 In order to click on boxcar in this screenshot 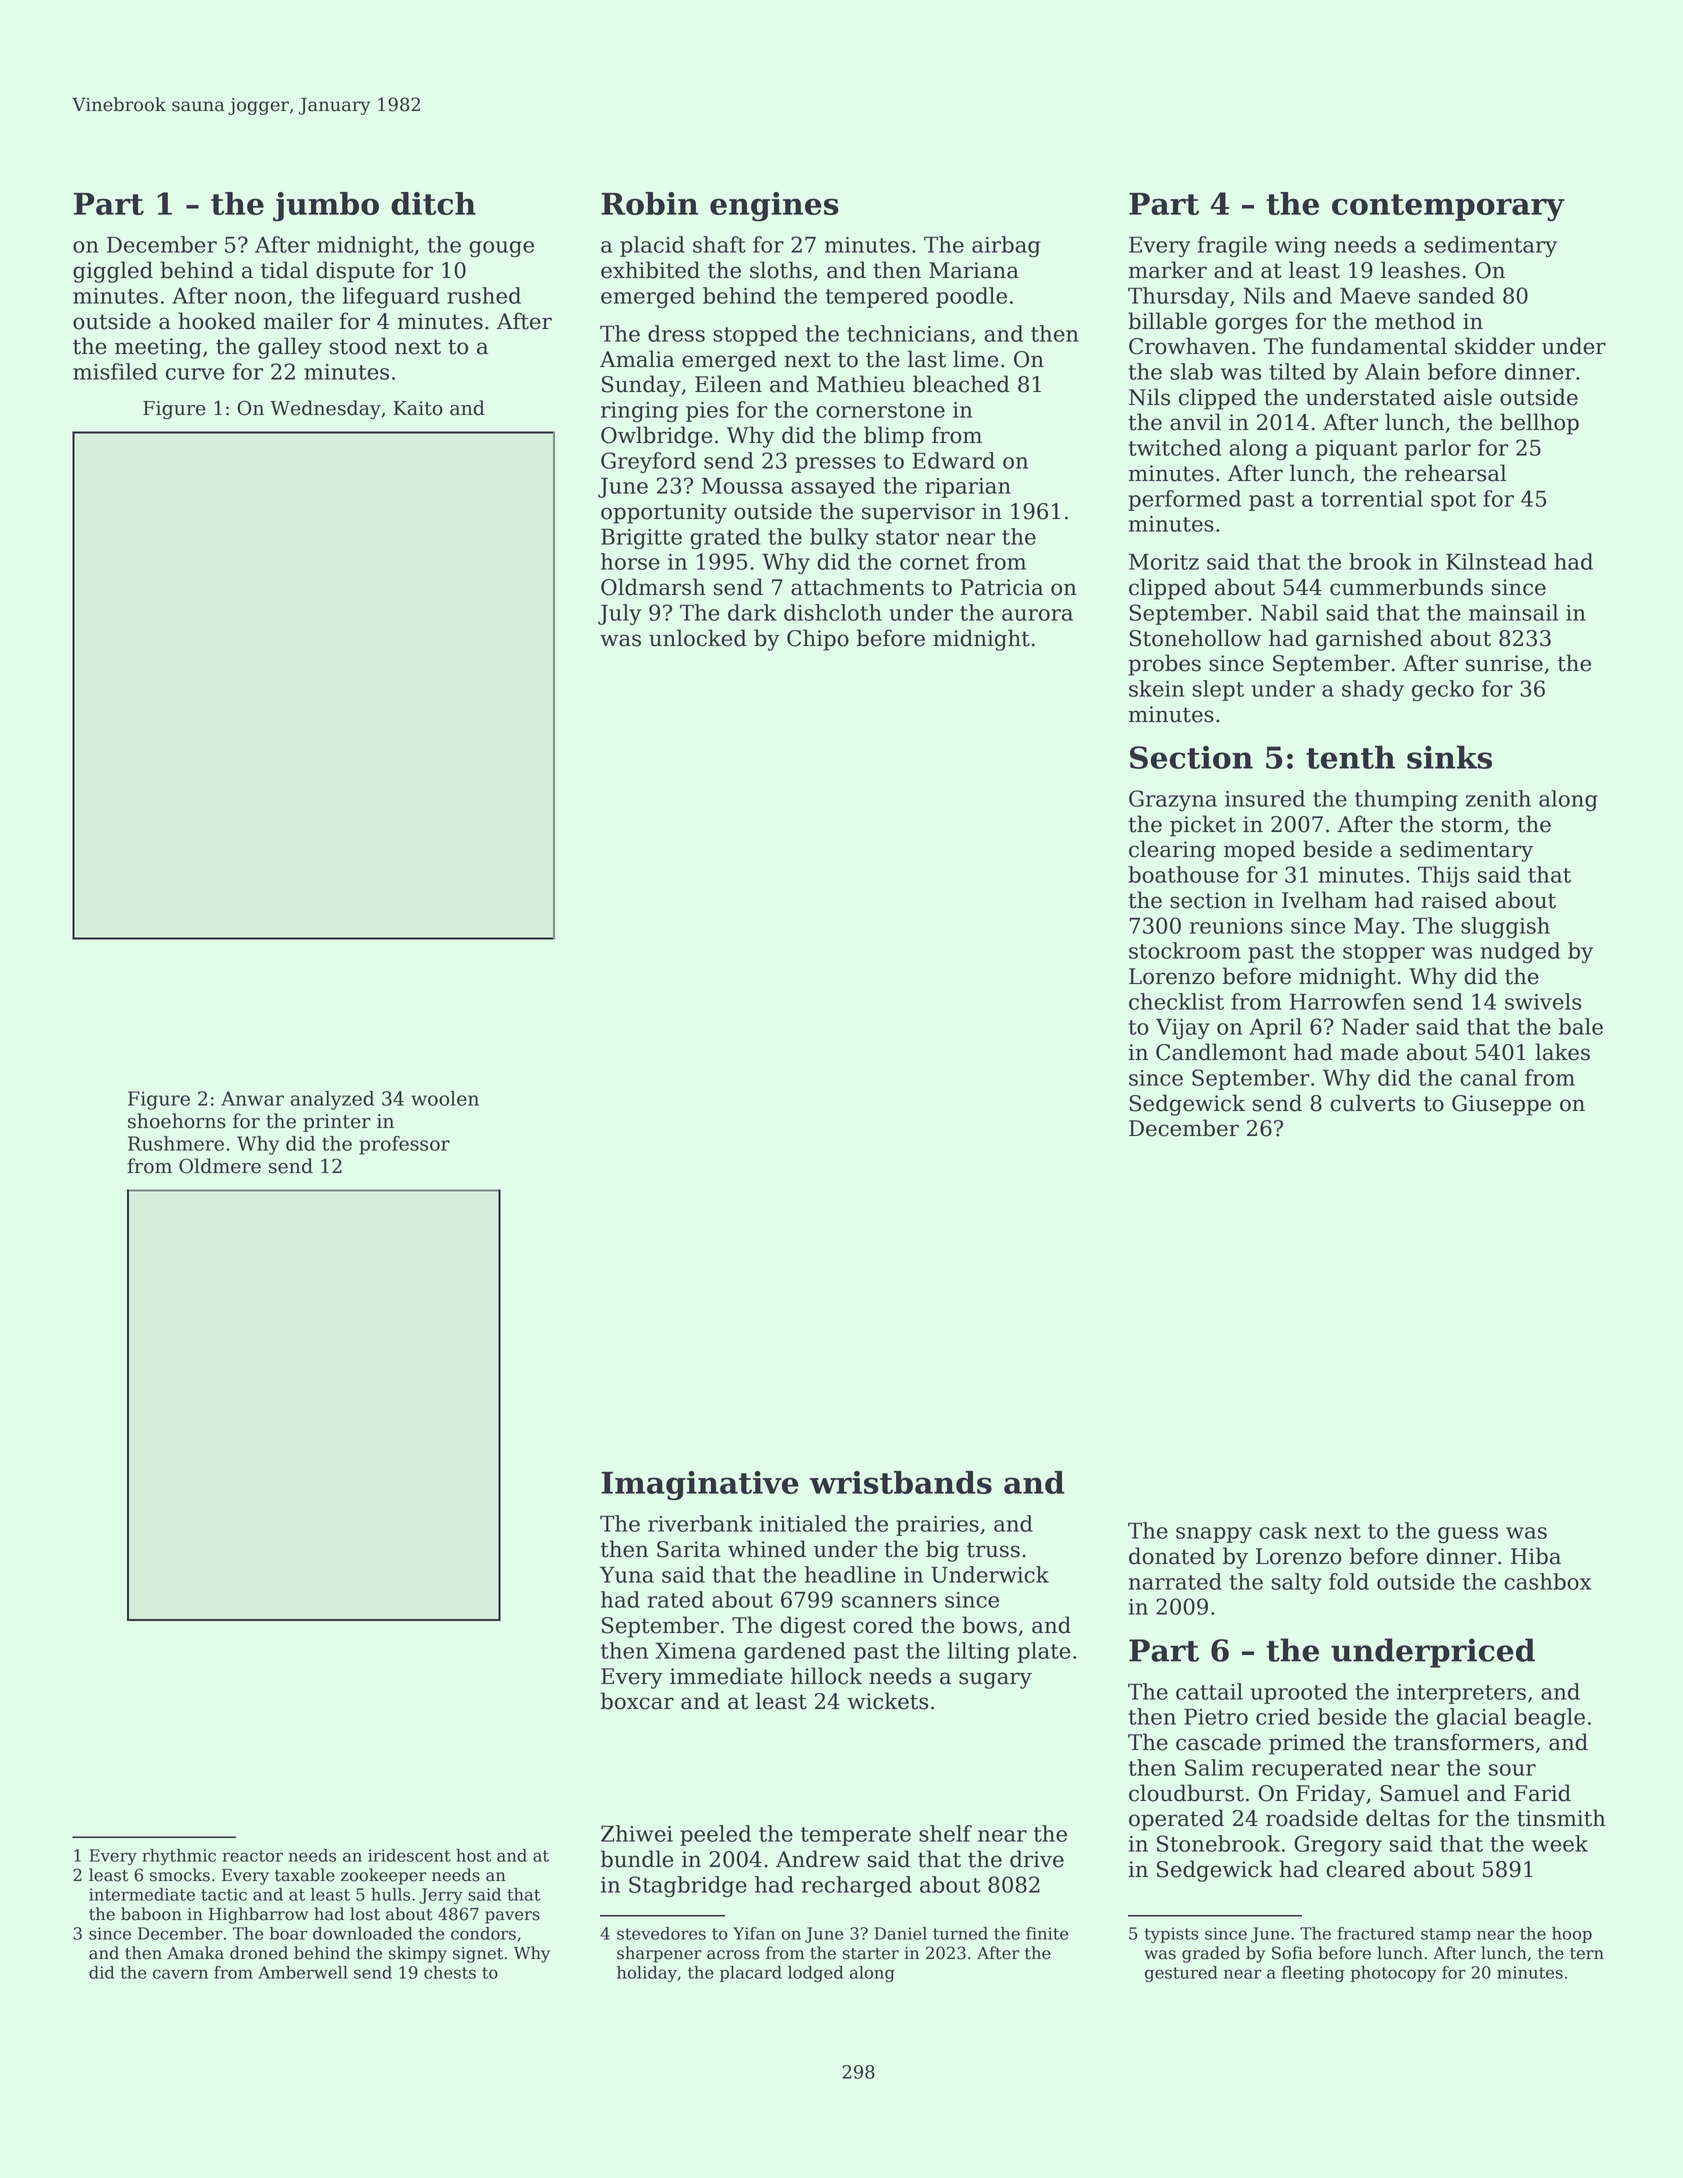, I will do `click(637, 1701)`.
